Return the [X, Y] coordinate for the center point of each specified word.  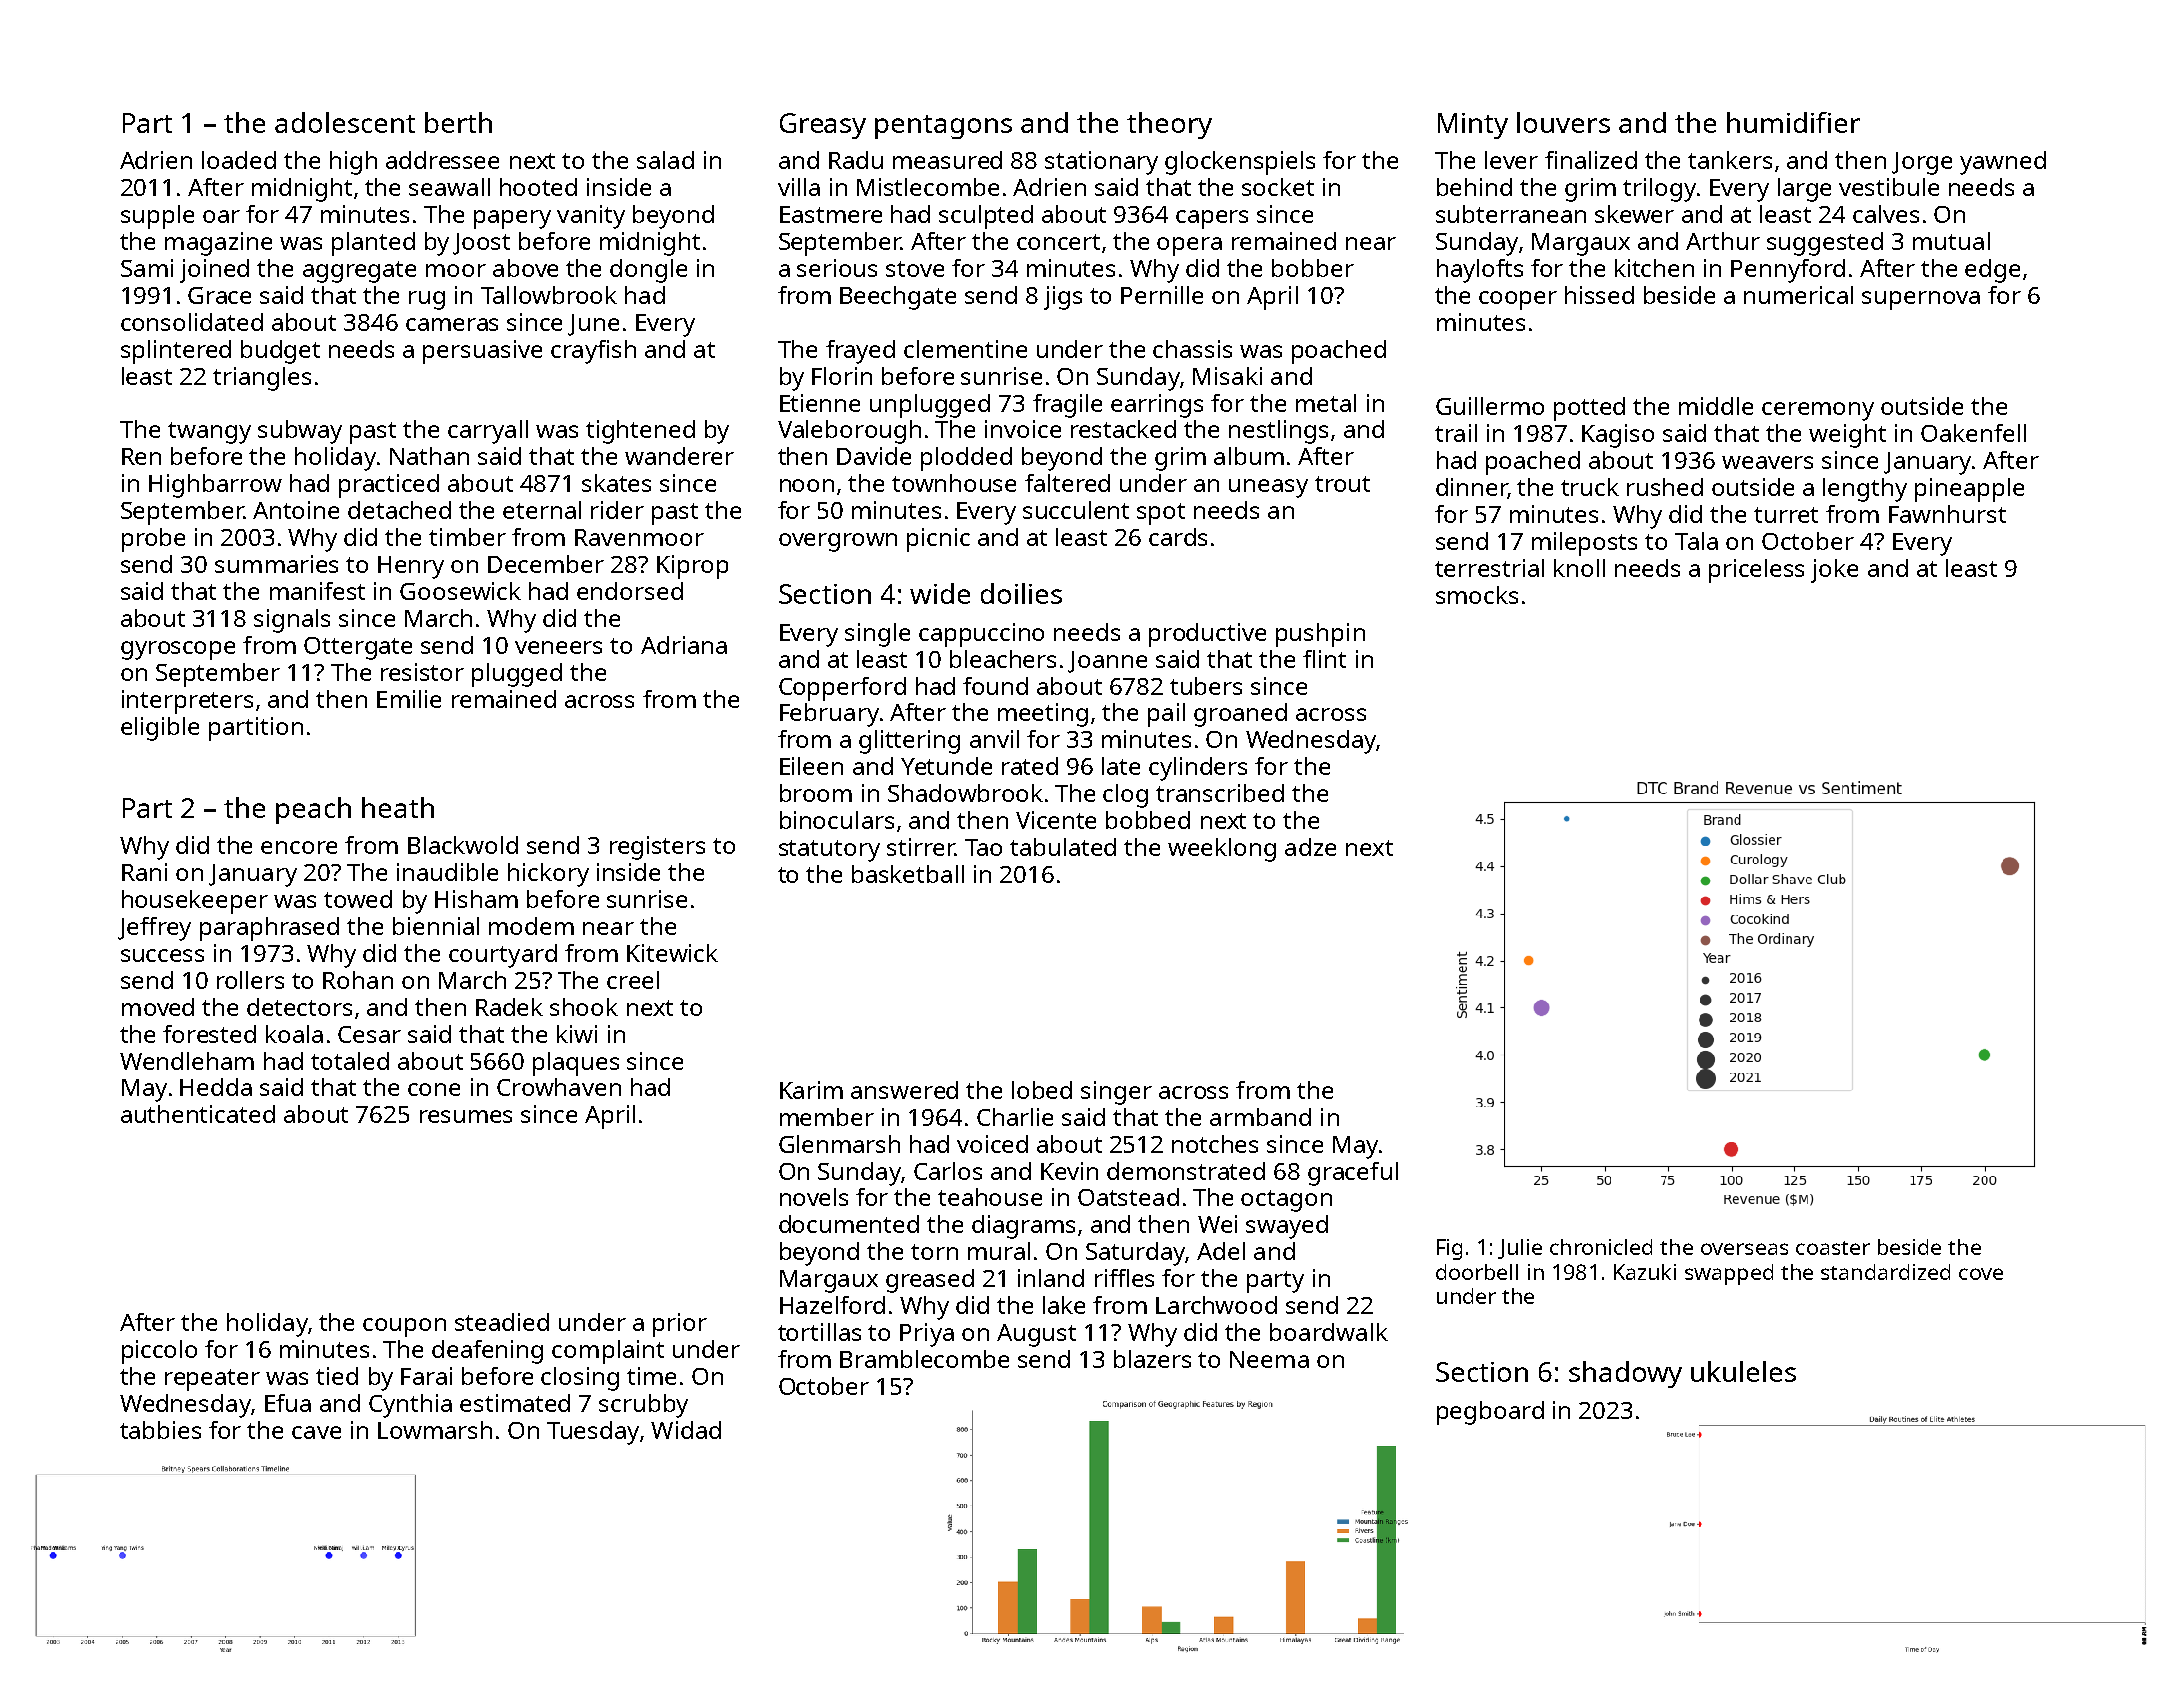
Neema [1269, 1359]
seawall [449, 187]
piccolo [159, 1352]
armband [1260, 1117]
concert [1058, 242]
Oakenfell [1973, 433]
